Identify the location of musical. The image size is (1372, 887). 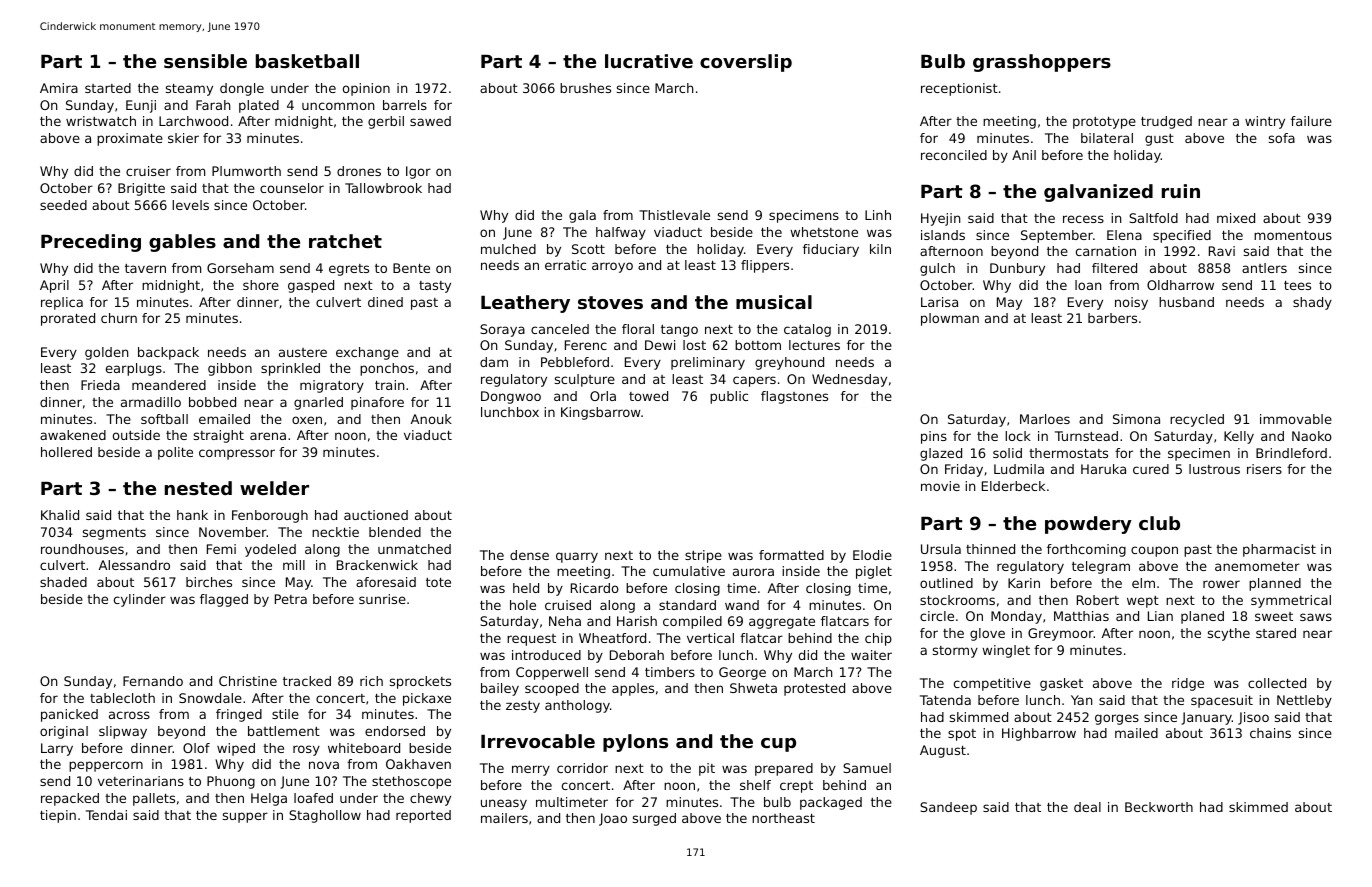
(774, 302).
